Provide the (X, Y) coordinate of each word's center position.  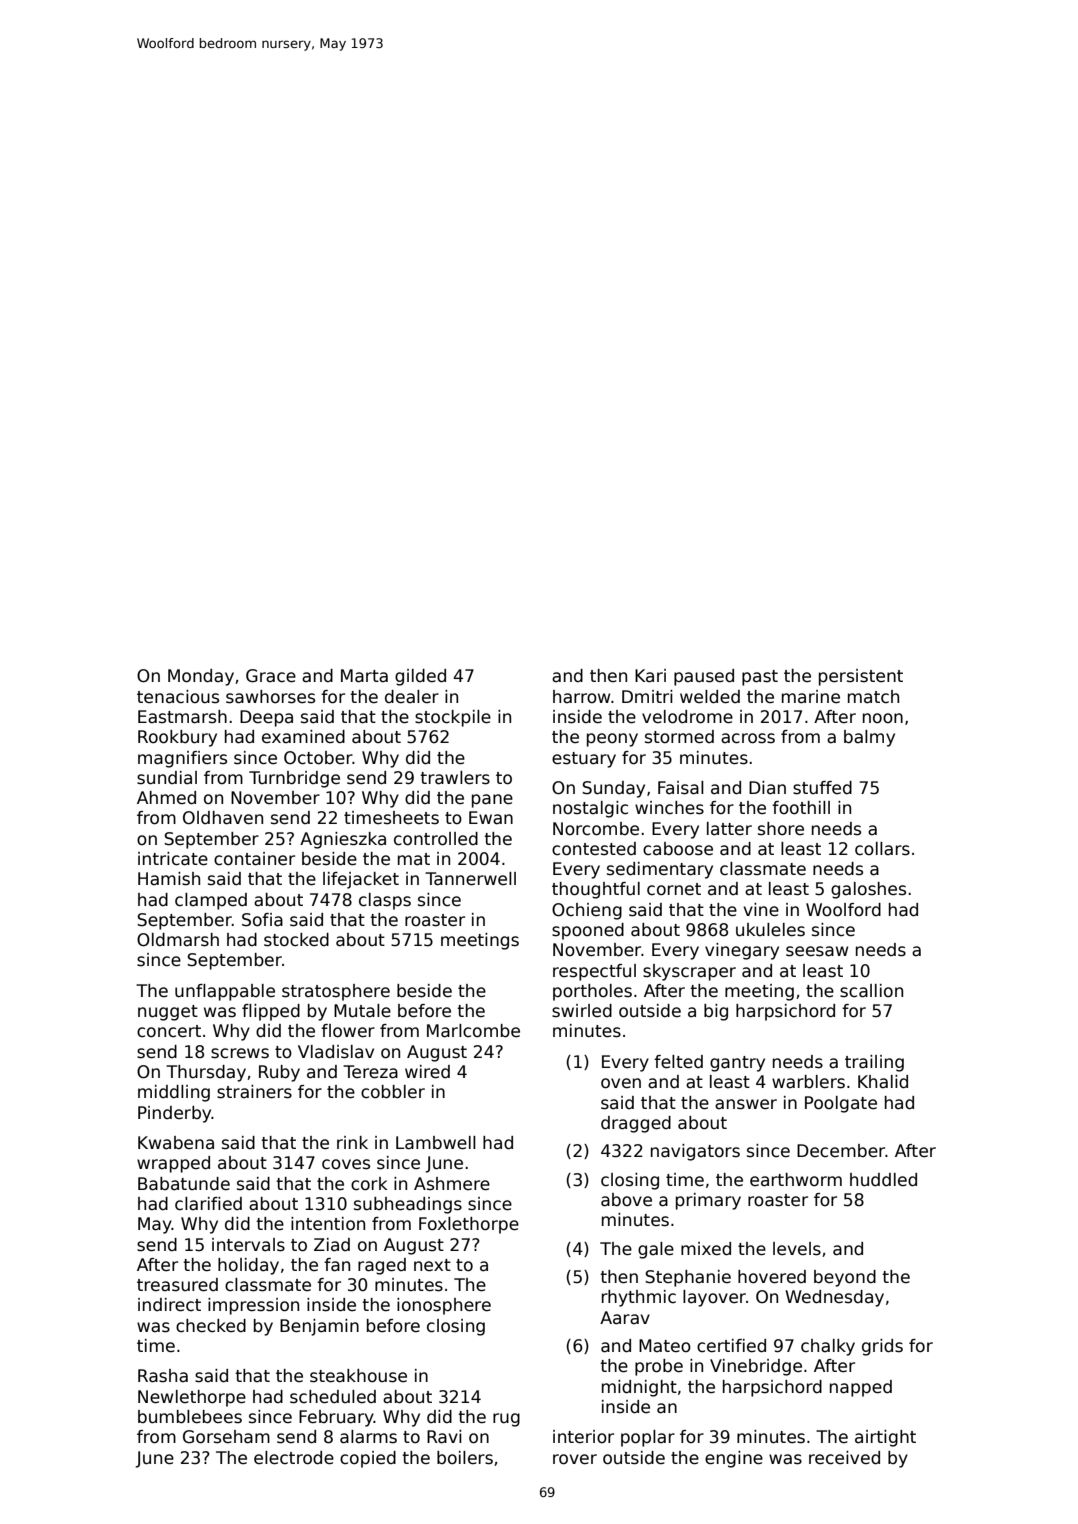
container (254, 859)
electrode (294, 1458)
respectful (594, 972)
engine (734, 1459)
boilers (465, 1458)
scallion (871, 991)
